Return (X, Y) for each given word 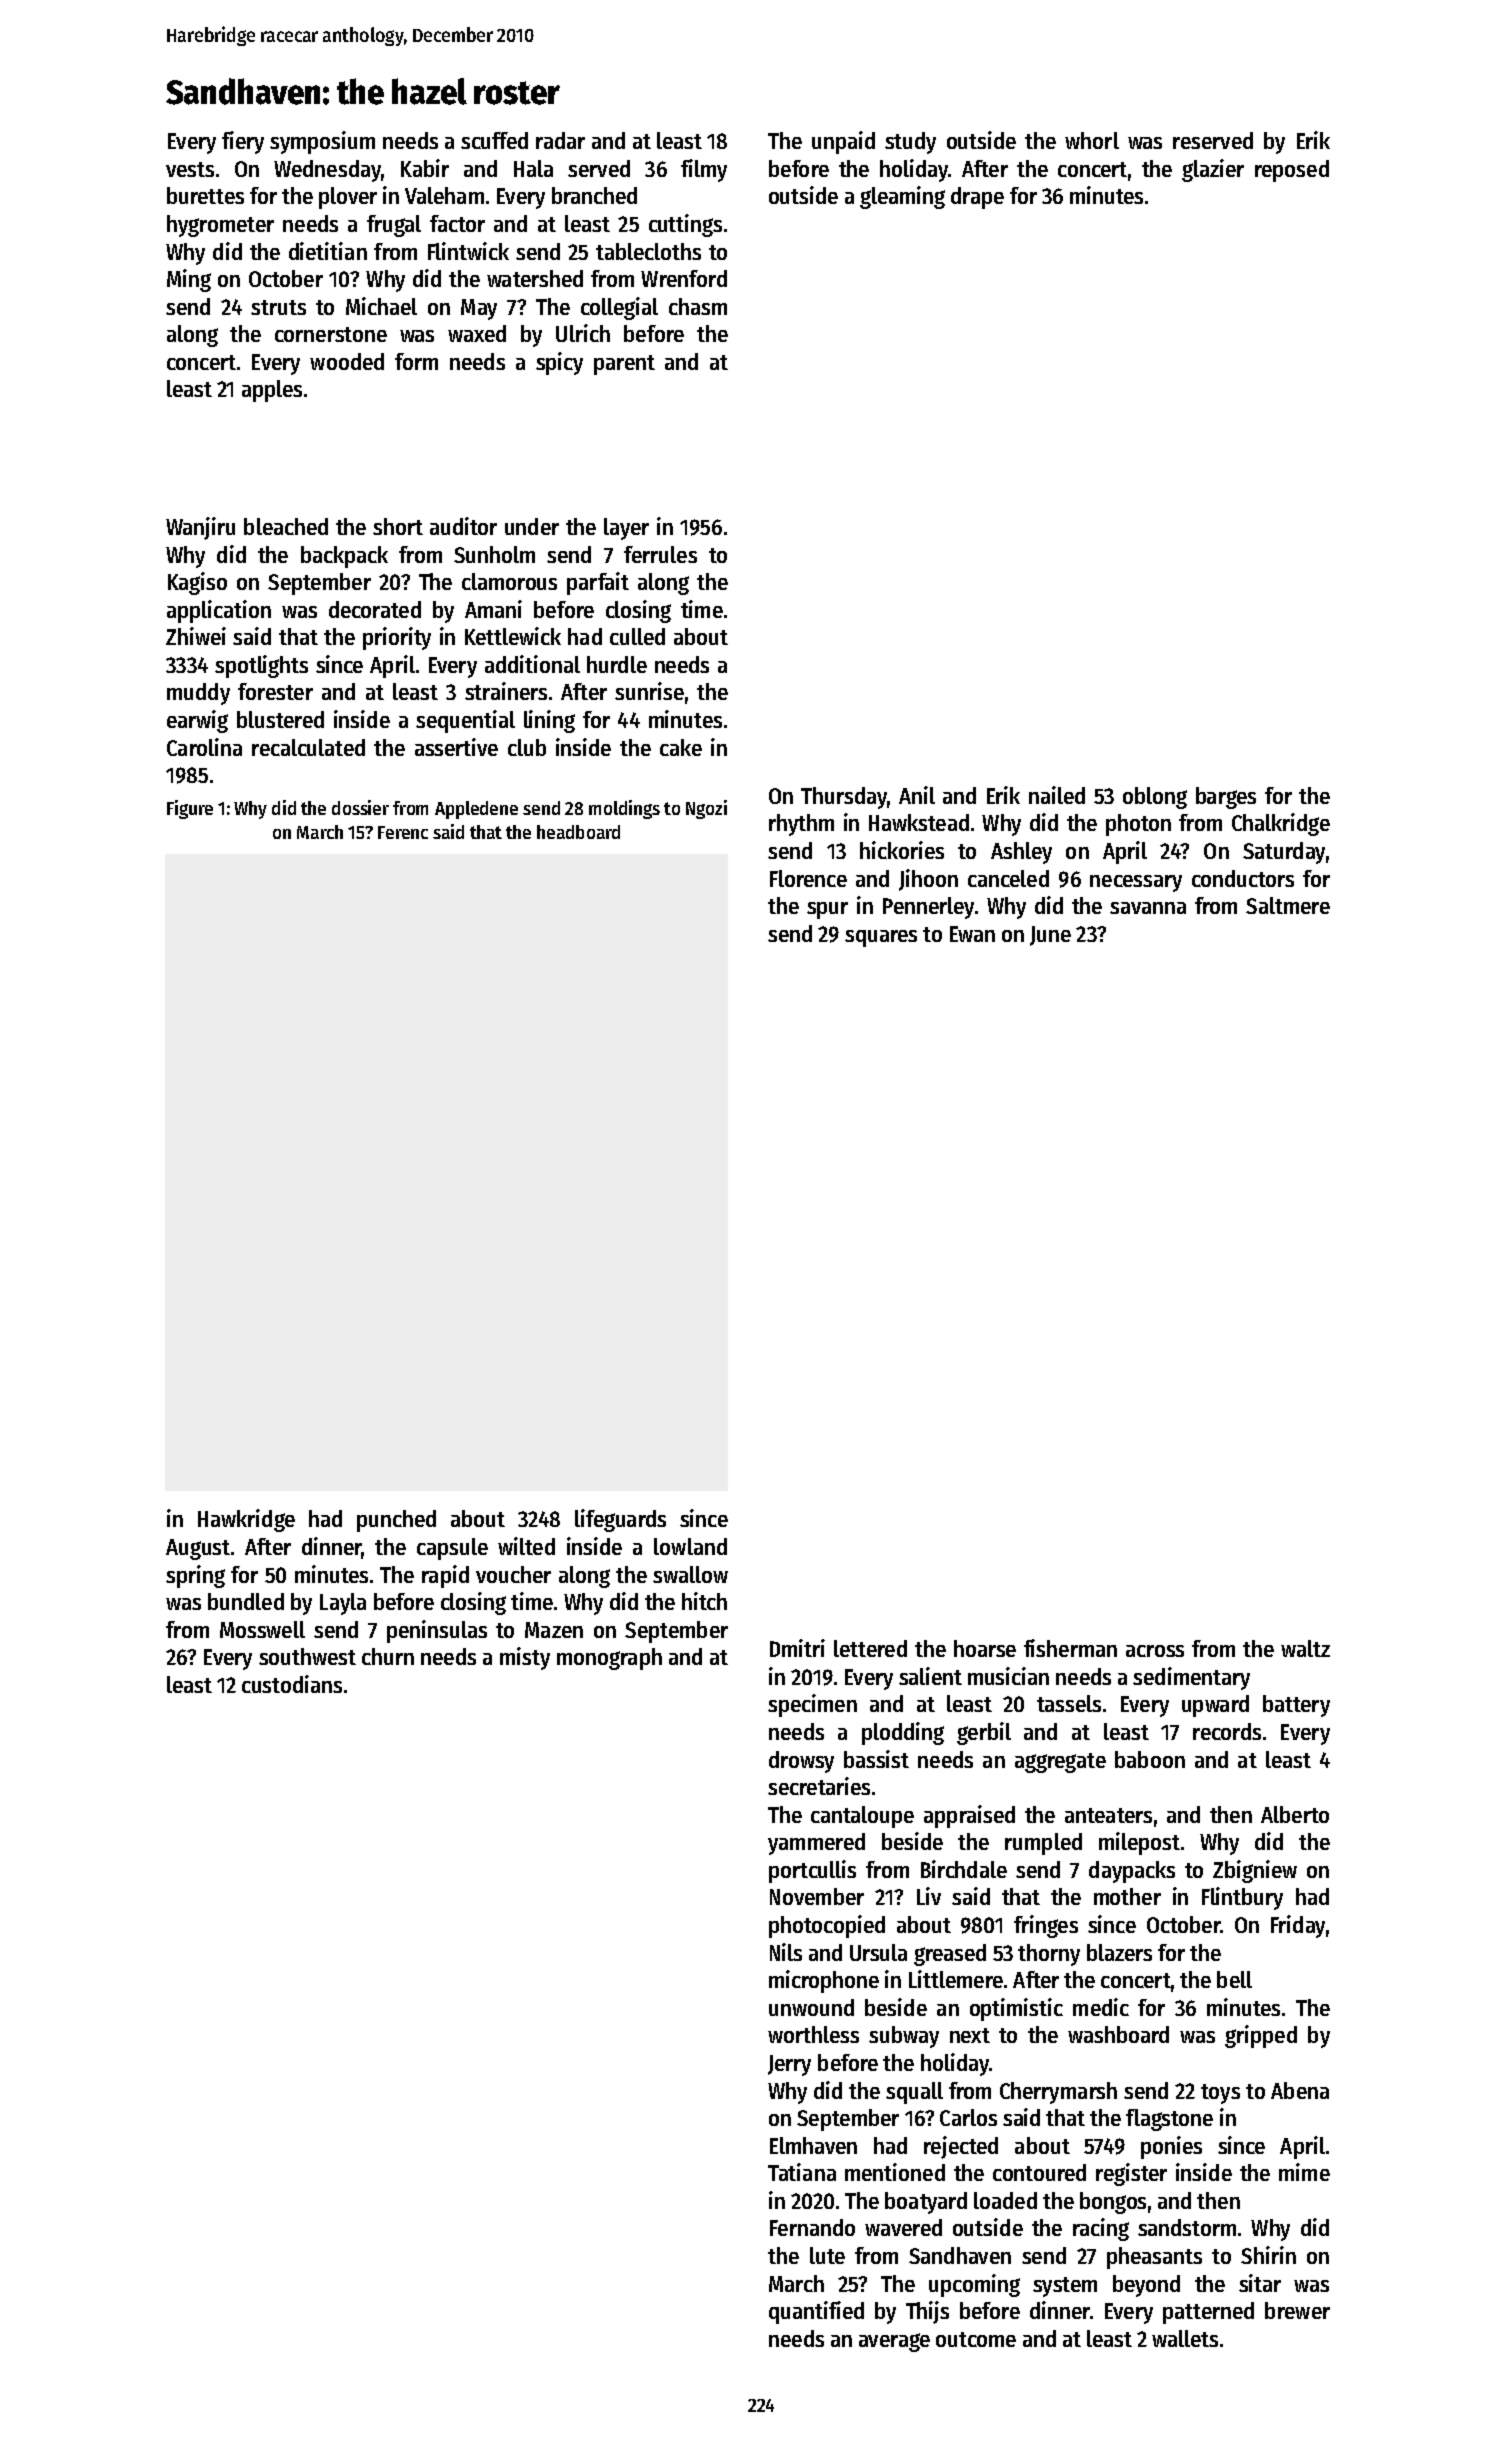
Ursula (878, 1952)
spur (827, 910)
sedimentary (1191, 1678)
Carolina (204, 747)
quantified (816, 2312)
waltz (1305, 1648)
